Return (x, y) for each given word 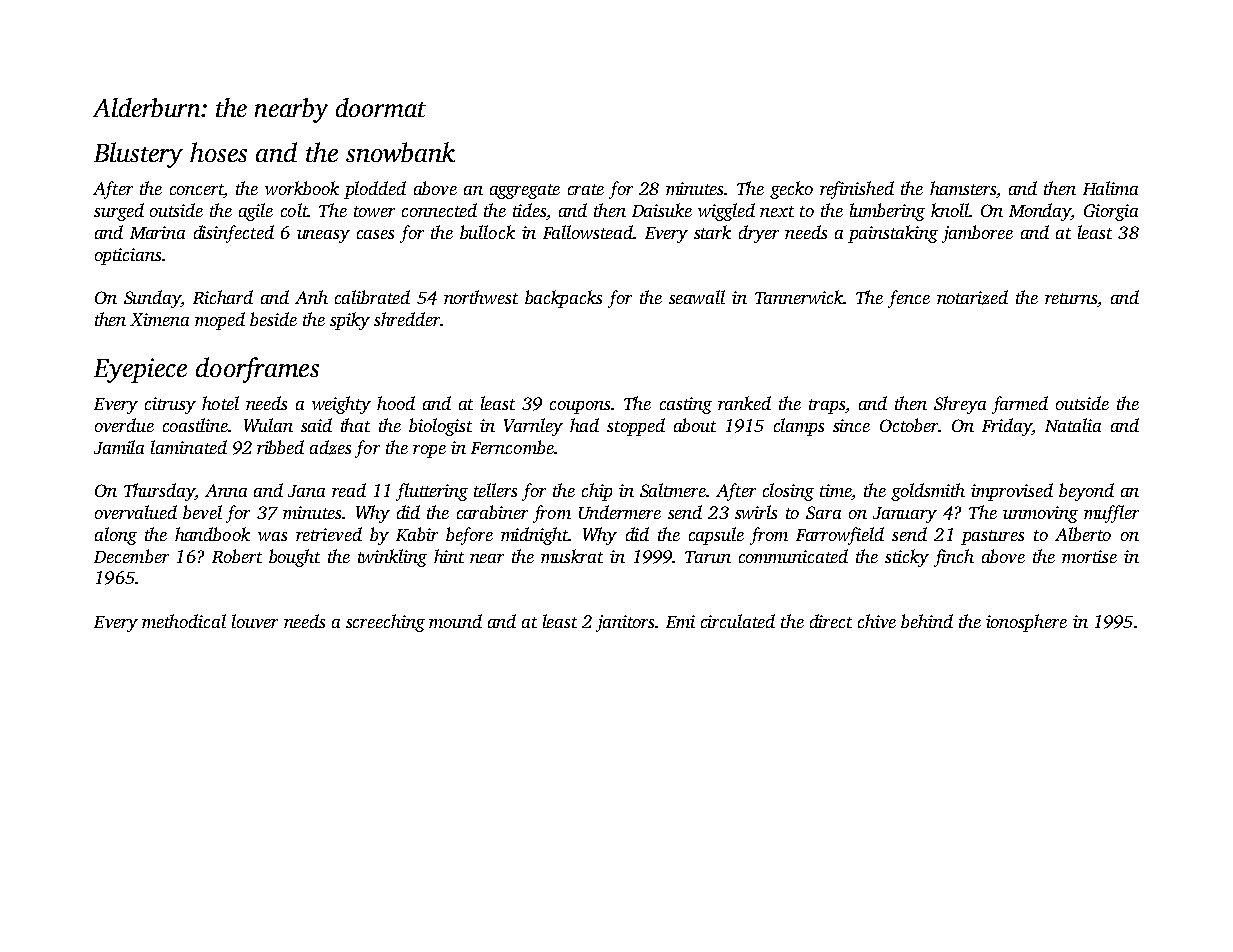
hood (396, 403)
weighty (341, 405)
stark (712, 232)
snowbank (400, 152)
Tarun (708, 557)
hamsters (963, 188)
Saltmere (673, 490)
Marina (157, 232)
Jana (306, 491)
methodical (184, 621)
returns (1071, 298)
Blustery (138, 155)
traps (827, 406)
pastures (992, 537)
